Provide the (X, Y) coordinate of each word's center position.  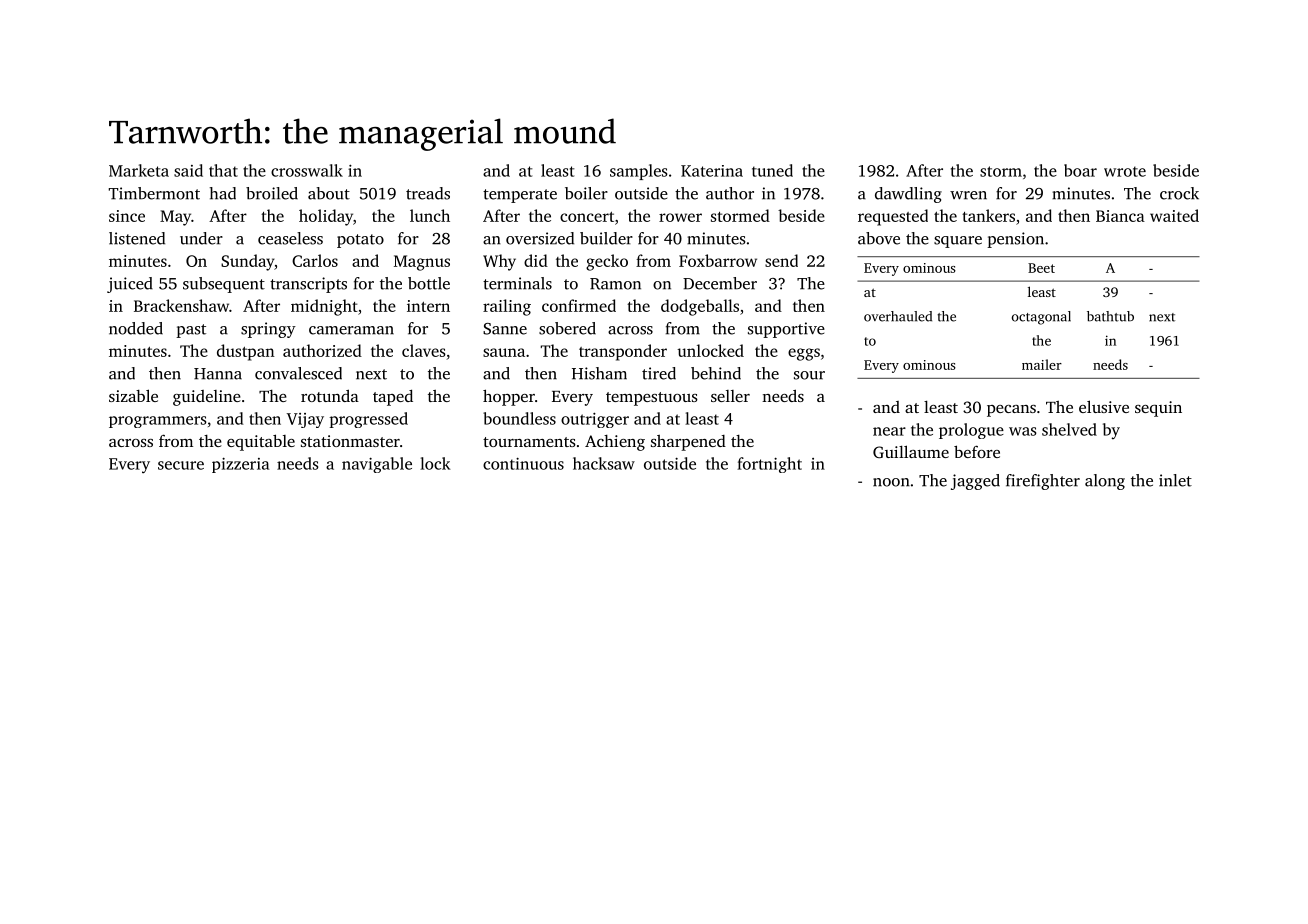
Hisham (599, 373)
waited (1174, 215)
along (1105, 482)
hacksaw (604, 463)
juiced (130, 285)
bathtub (1110, 316)
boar (1080, 170)
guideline (207, 398)
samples (638, 172)
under (201, 238)
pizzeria (240, 465)
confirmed (579, 305)
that (223, 170)
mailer (1042, 364)
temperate (520, 196)
